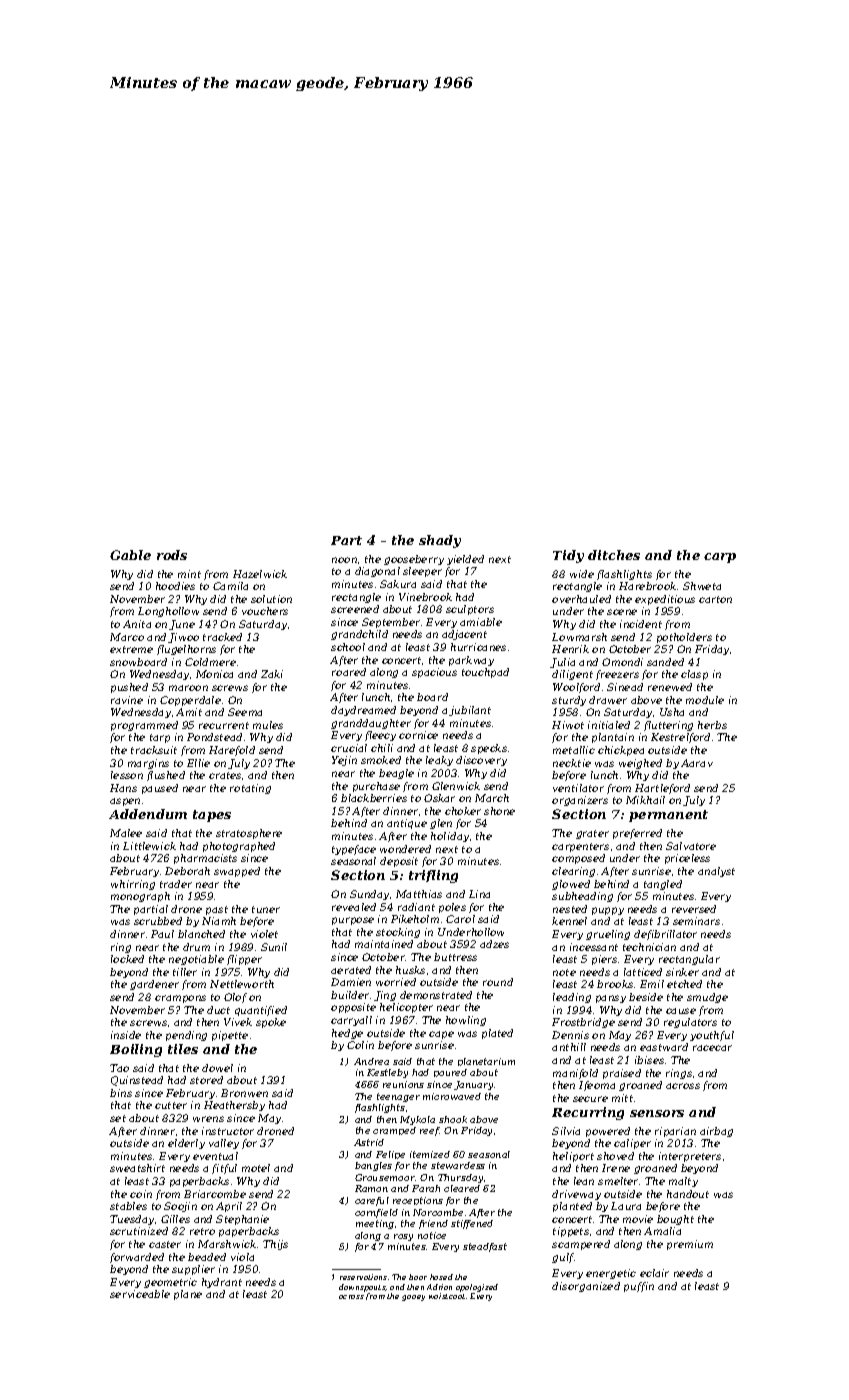 This screenshot has height=1400, width=849. Describe the element at coordinates (477, 1288) in the screenshot. I see `apologized` at that location.
